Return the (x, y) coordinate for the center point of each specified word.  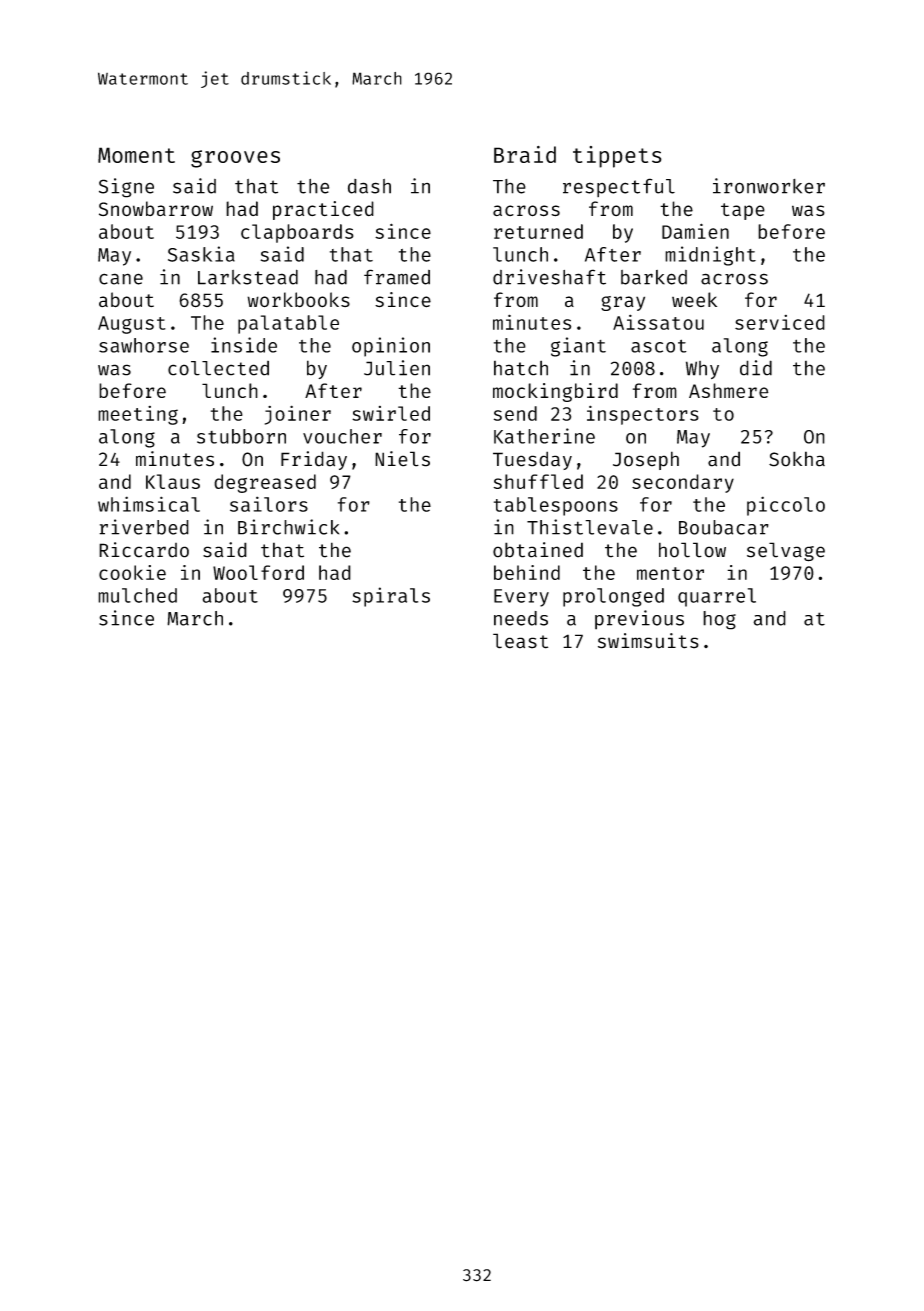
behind (527, 572)
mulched (137, 595)
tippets (617, 157)
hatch (521, 368)
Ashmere (729, 390)
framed (397, 277)
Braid (525, 154)
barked (654, 277)
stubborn (241, 436)
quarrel (717, 597)
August (132, 325)
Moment (136, 155)
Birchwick (288, 527)
